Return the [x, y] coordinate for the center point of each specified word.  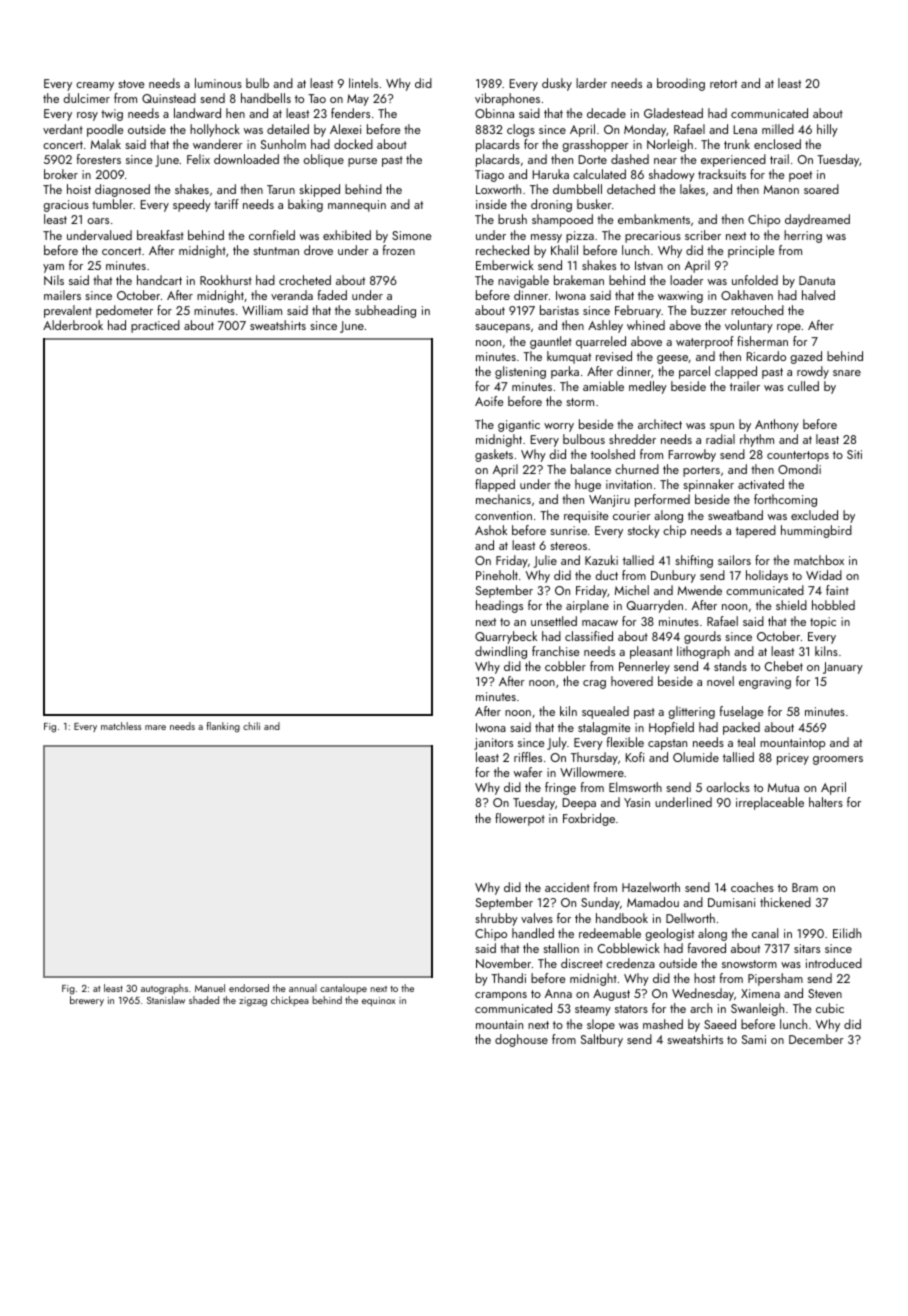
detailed [288, 129]
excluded [814, 515]
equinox [378, 1001]
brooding [681, 84]
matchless [121, 726]
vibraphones [507, 99]
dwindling [501, 652]
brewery [87, 1001]
